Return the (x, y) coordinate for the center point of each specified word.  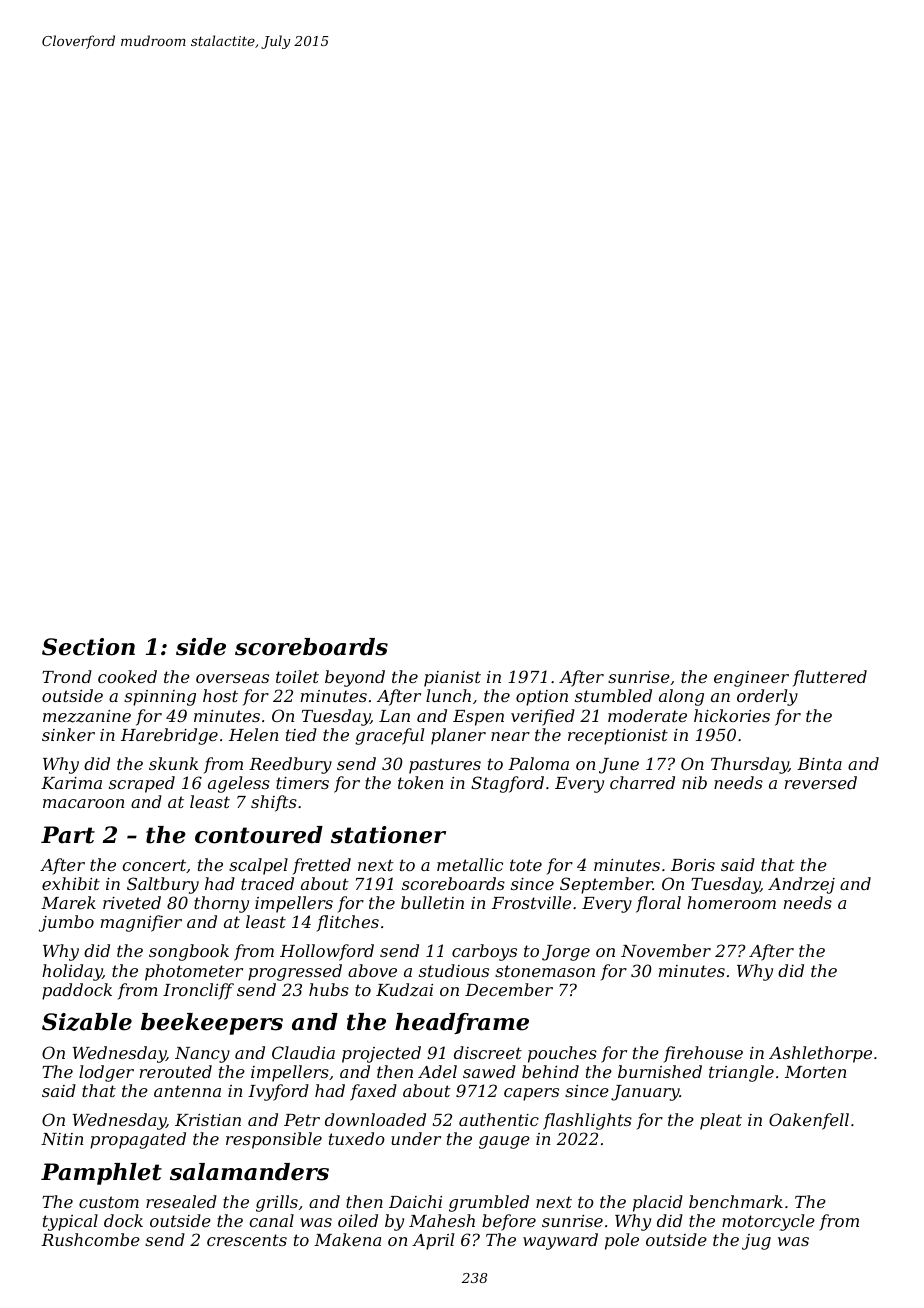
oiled (358, 1220)
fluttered (830, 678)
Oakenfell (809, 1121)
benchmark (736, 1201)
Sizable (87, 1022)
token (420, 782)
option (542, 698)
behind (550, 1071)
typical (70, 1222)
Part (68, 835)
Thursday (750, 765)
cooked (127, 676)
